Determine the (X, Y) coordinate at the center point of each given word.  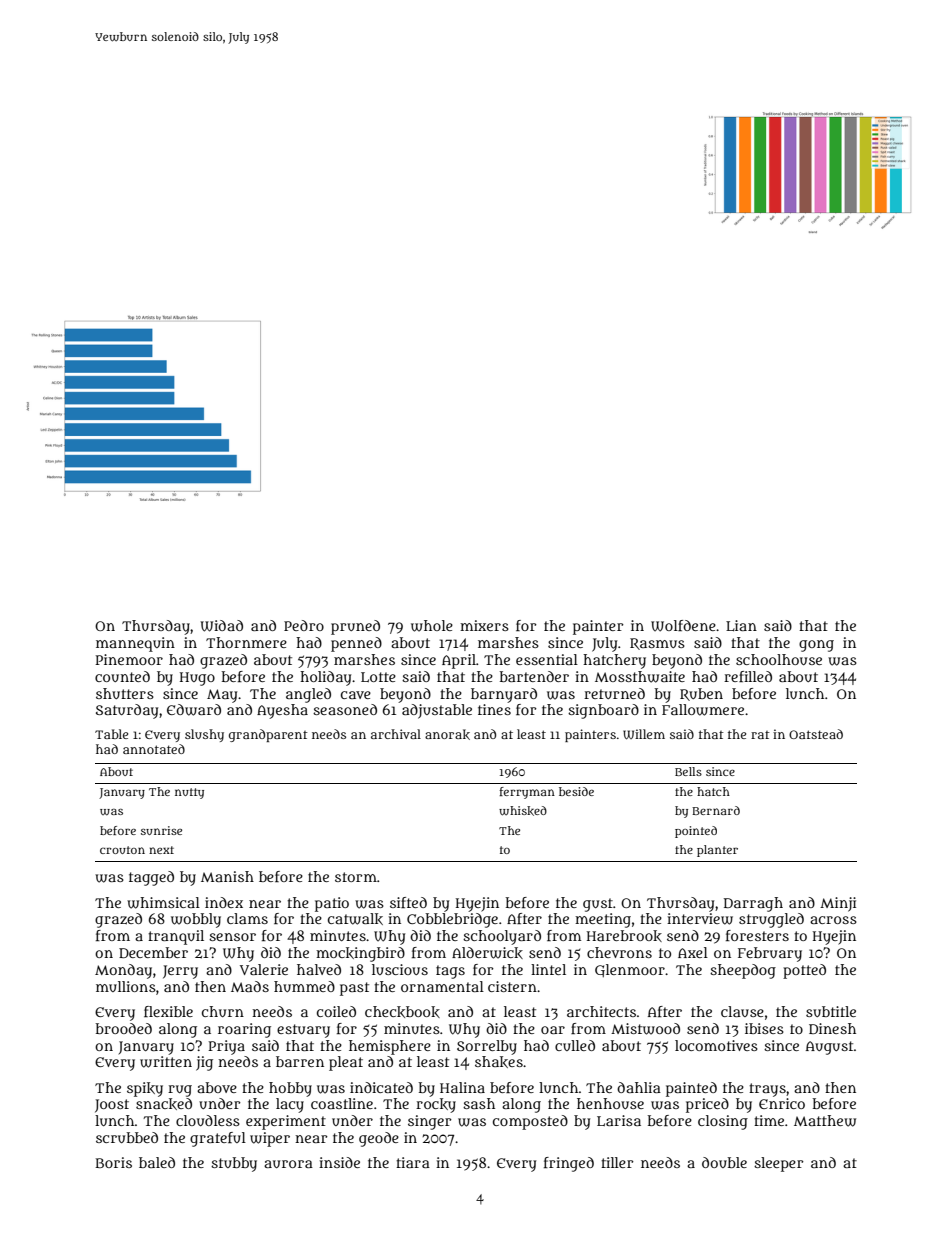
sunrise (161, 830)
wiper (270, 1139)
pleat (346, 1063)
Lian (741, 625)
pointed (696, 832)
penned (356, 644)
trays (767, 1090)
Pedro (304, 625)
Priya (226, 1047)
